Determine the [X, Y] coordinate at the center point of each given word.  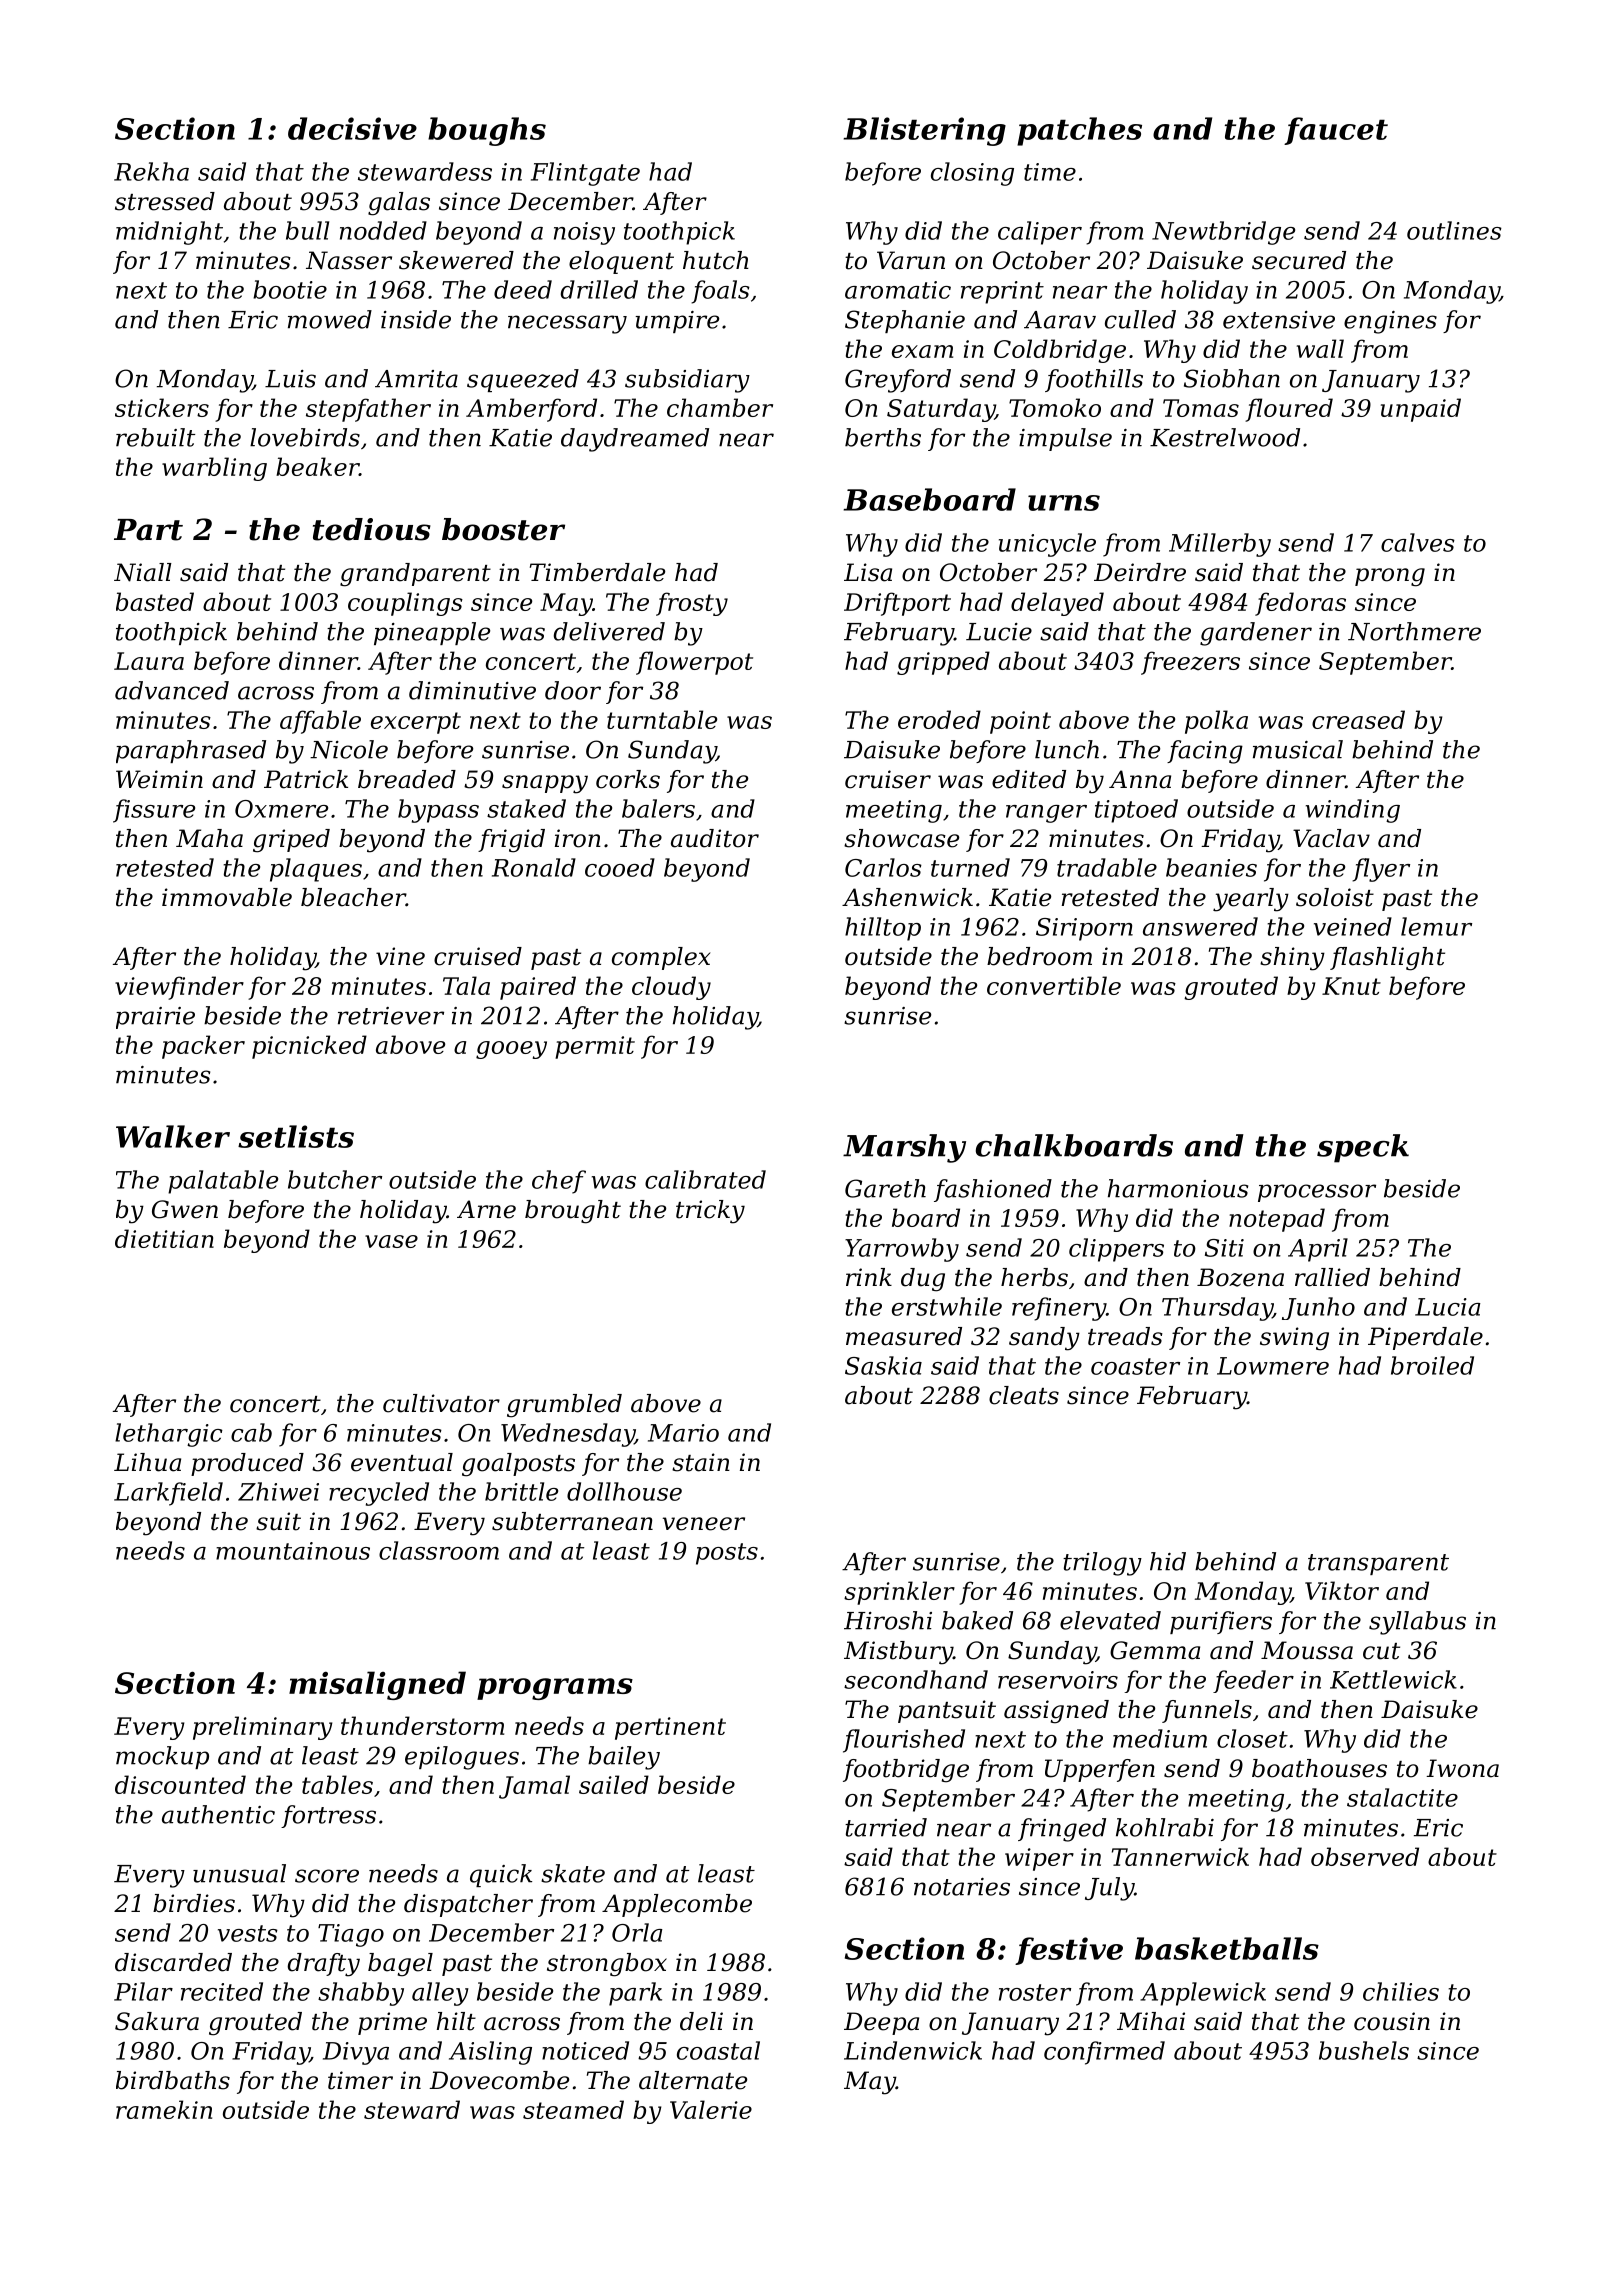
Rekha [151, 171]
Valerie [711, 2109]
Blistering [925, 131]
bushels [1364, 2050]
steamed [573, 2109]
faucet [1336, 131]
